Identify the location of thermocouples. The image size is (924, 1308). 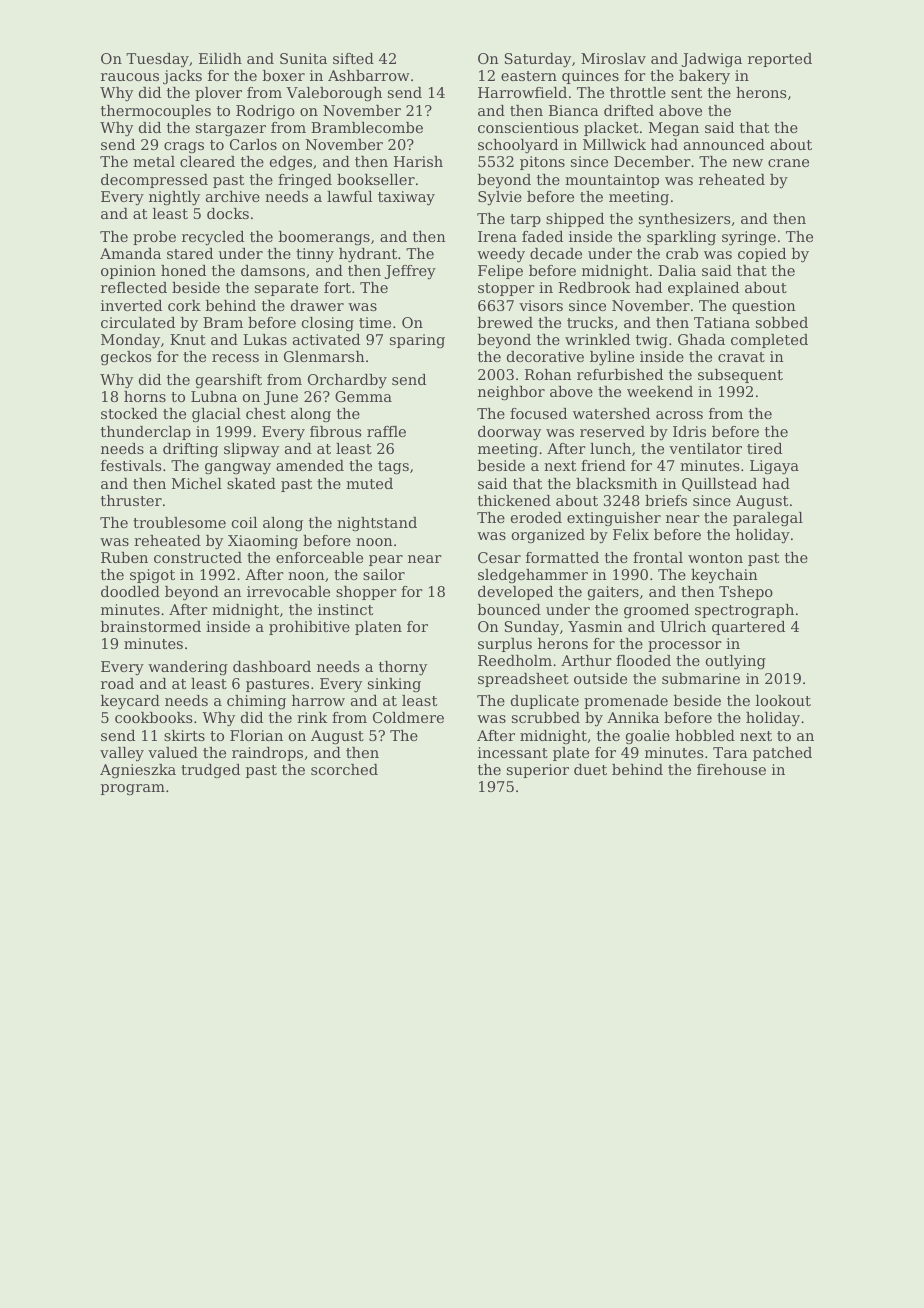
(156, 112).
